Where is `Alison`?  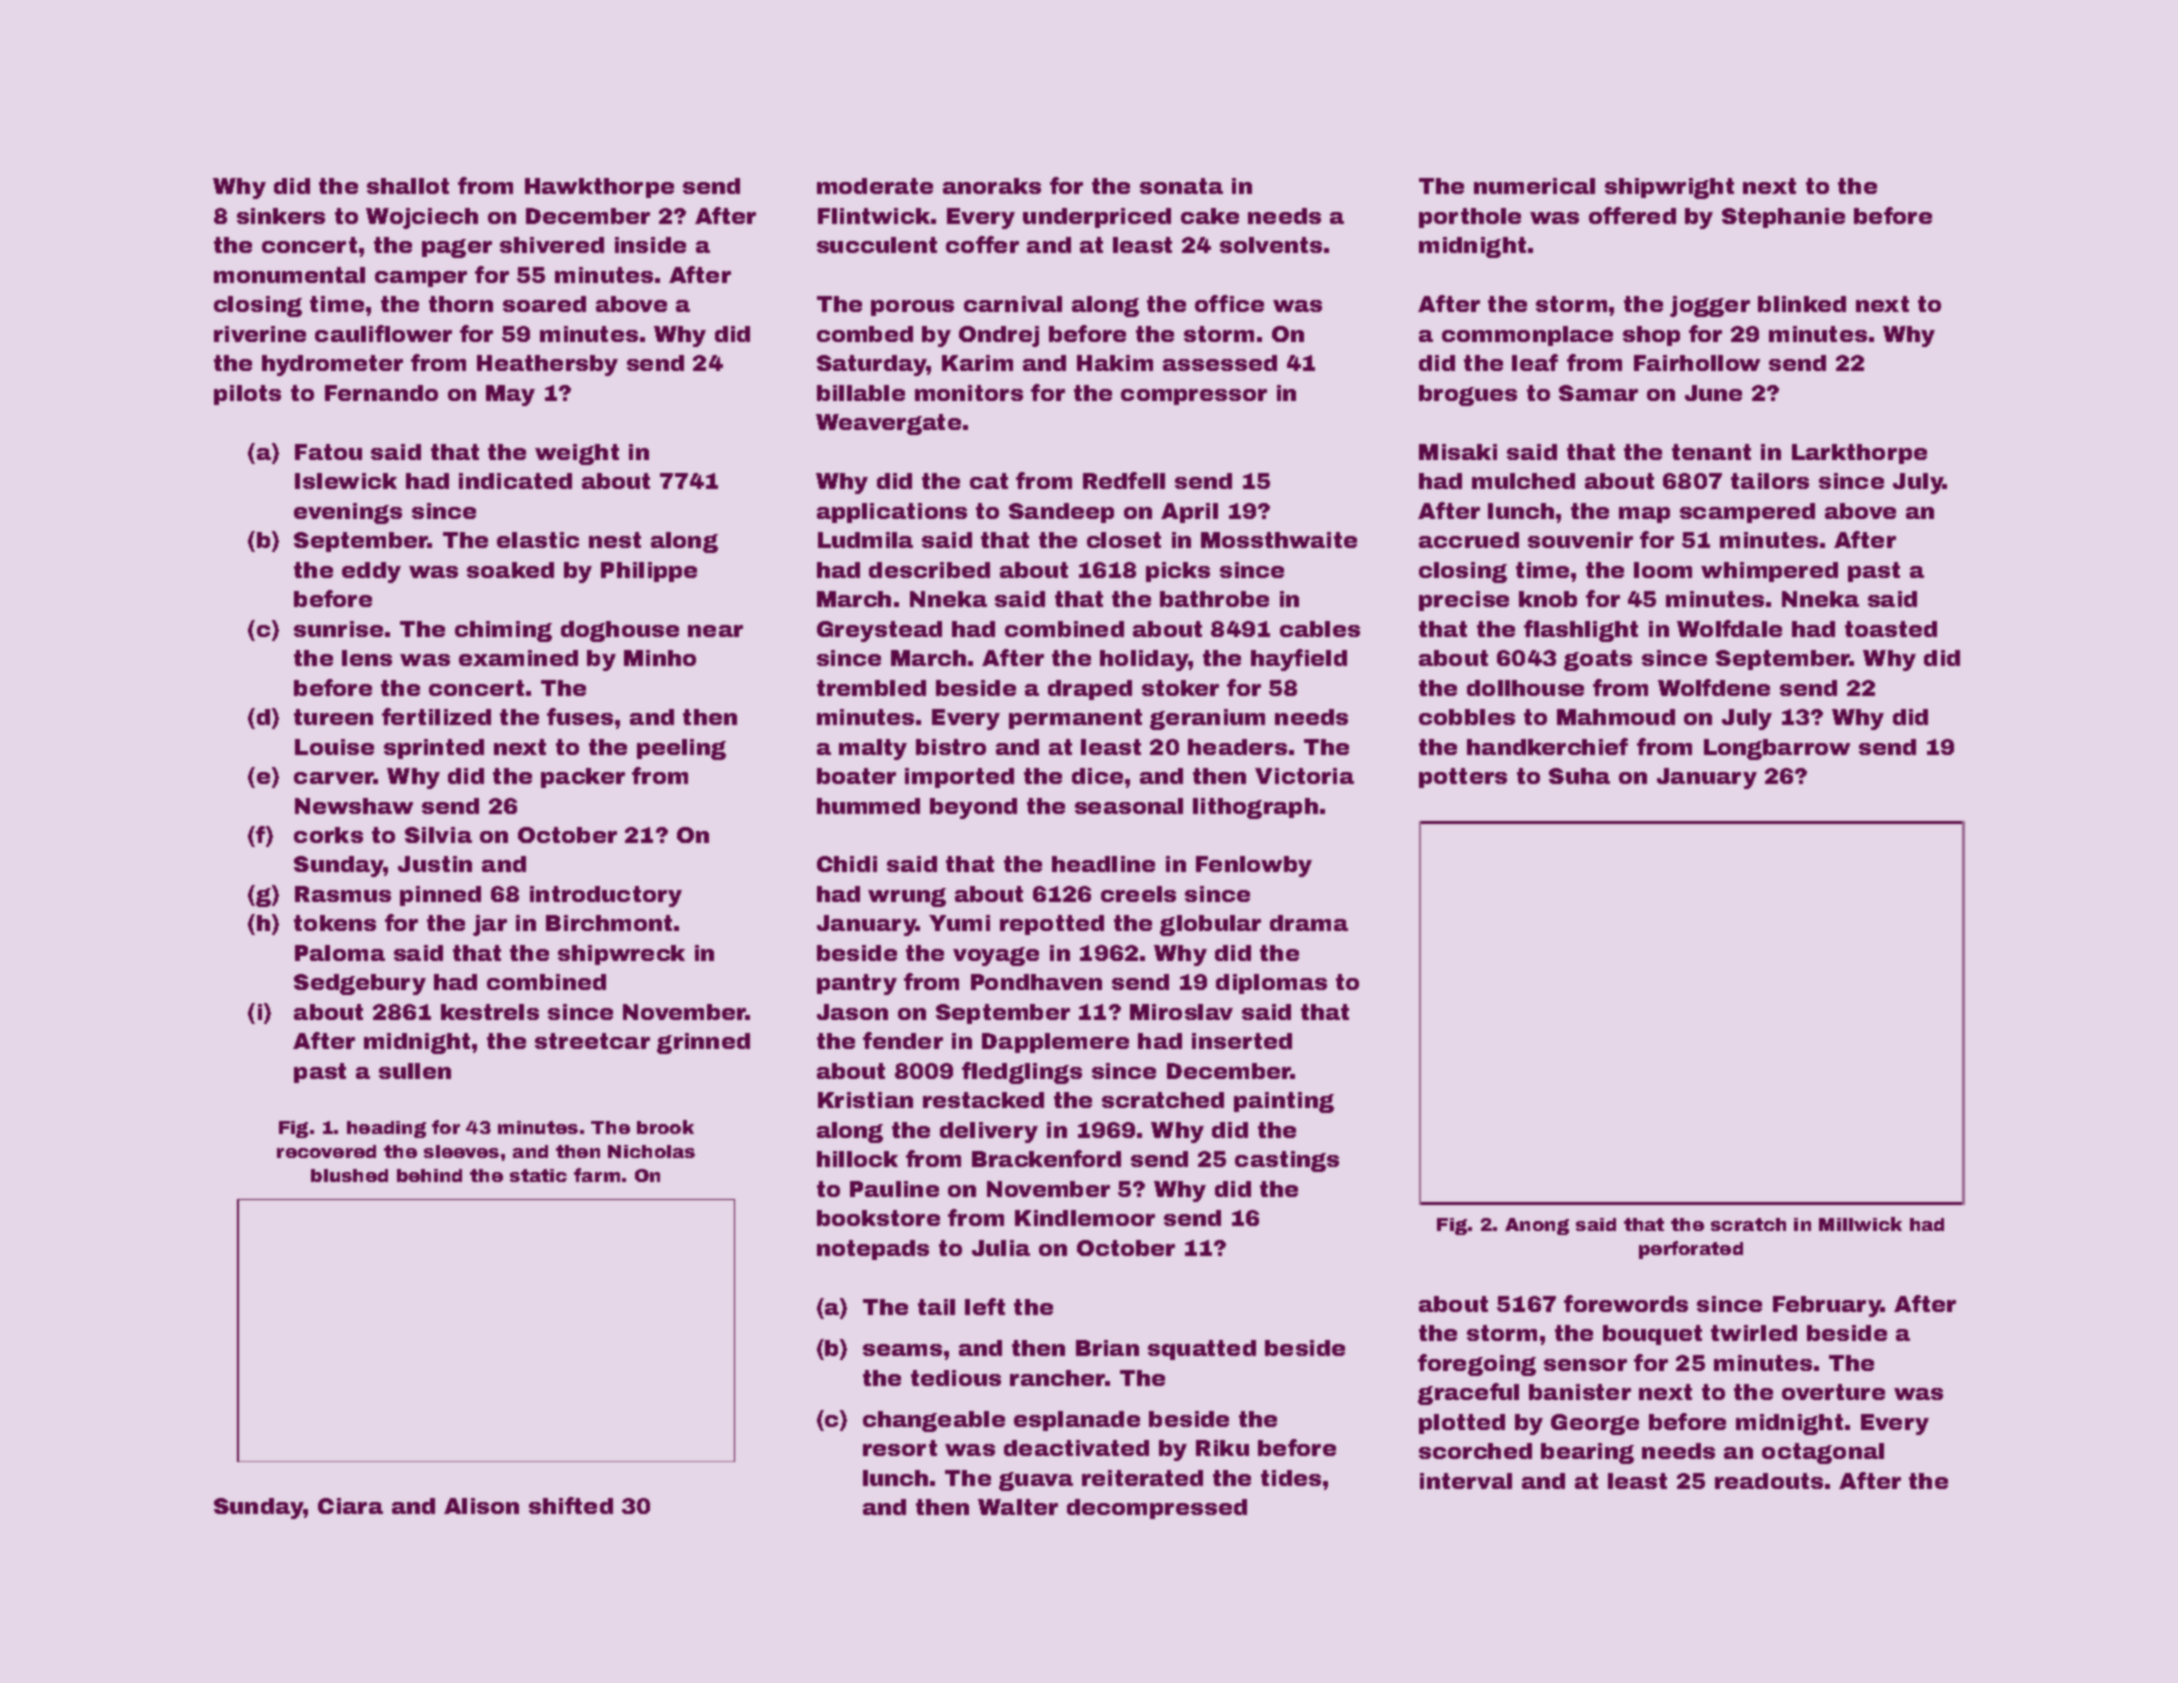 Alison is located at coordinates (481, 1506).
